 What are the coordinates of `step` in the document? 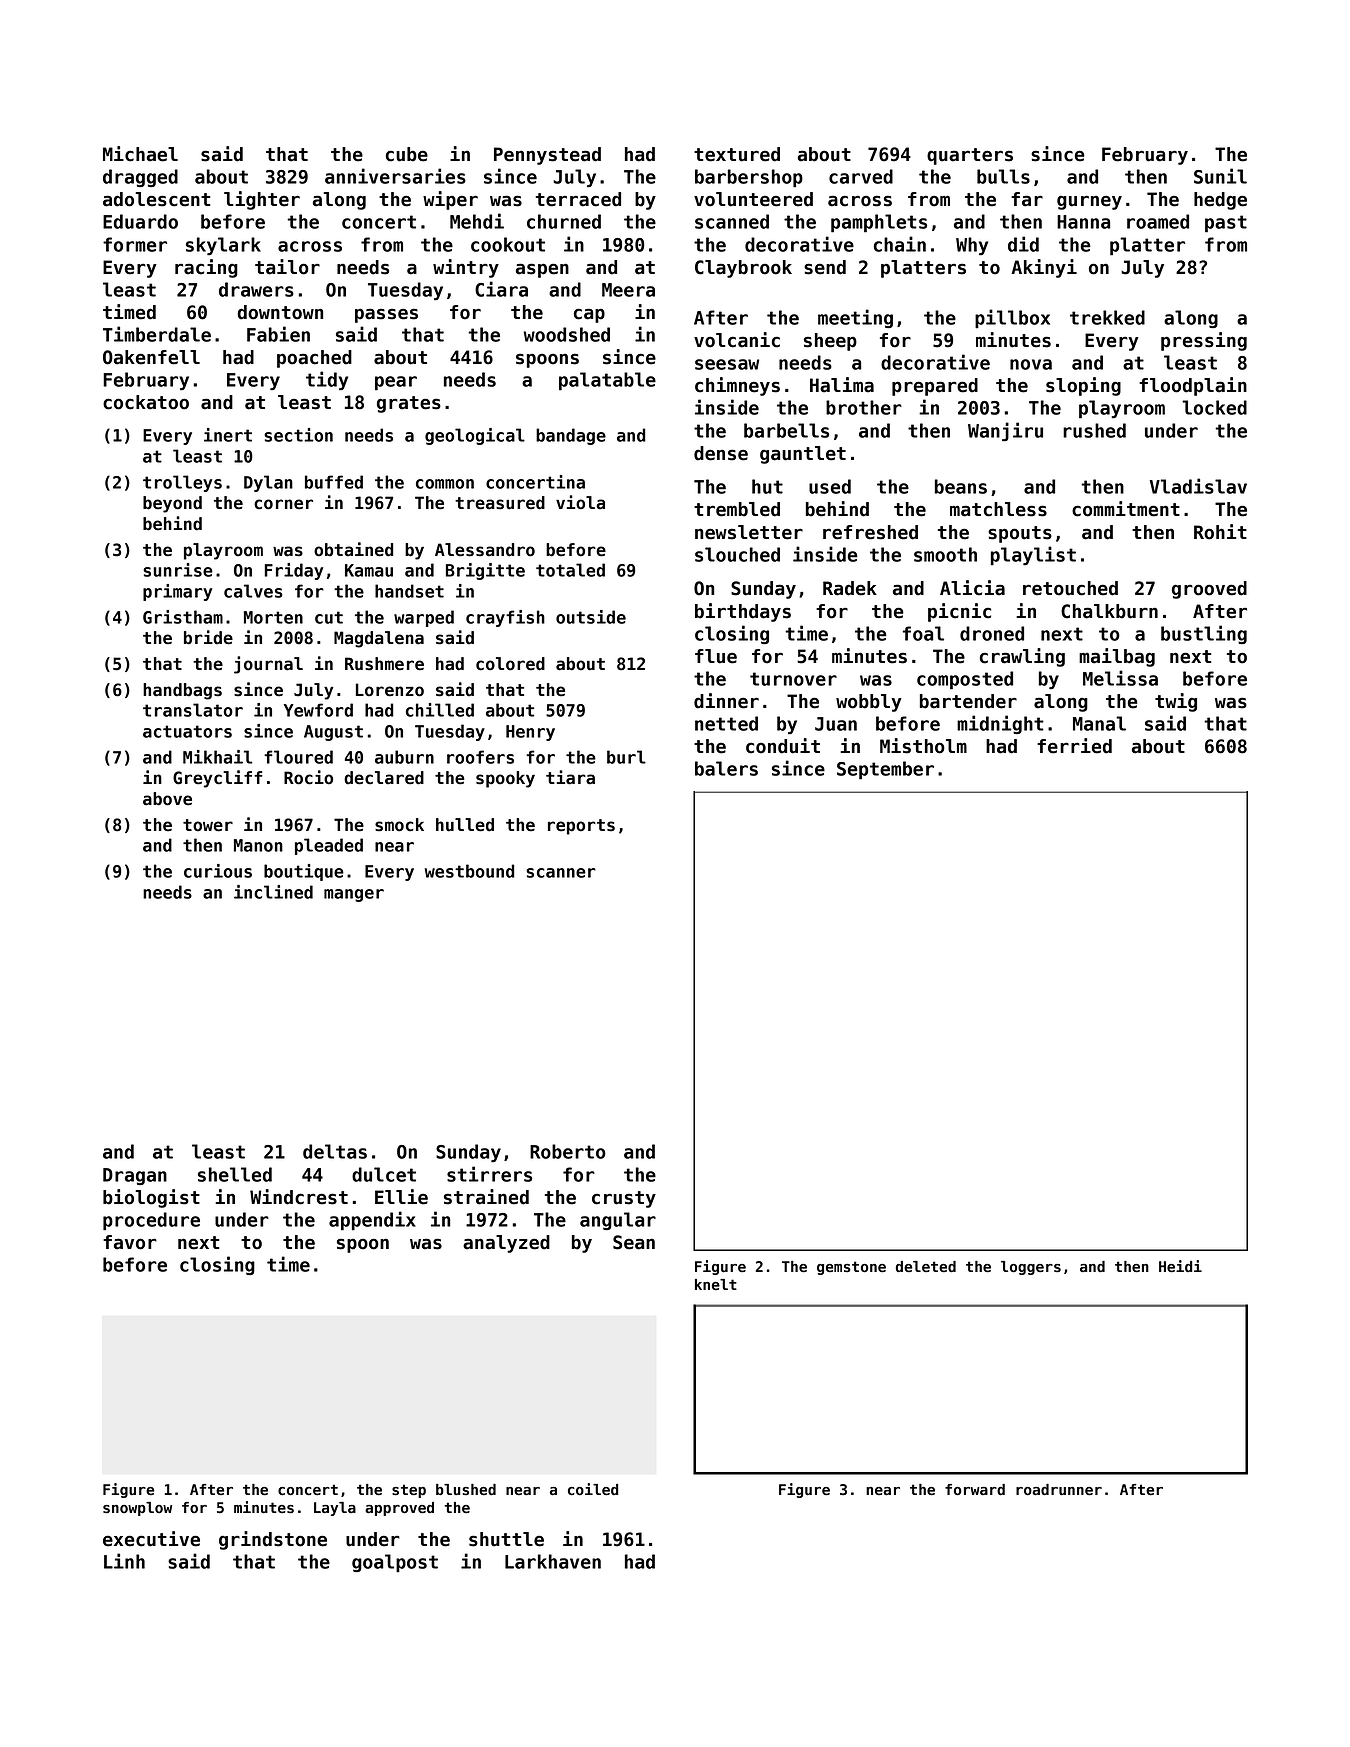 It's located at (409, 1491).
